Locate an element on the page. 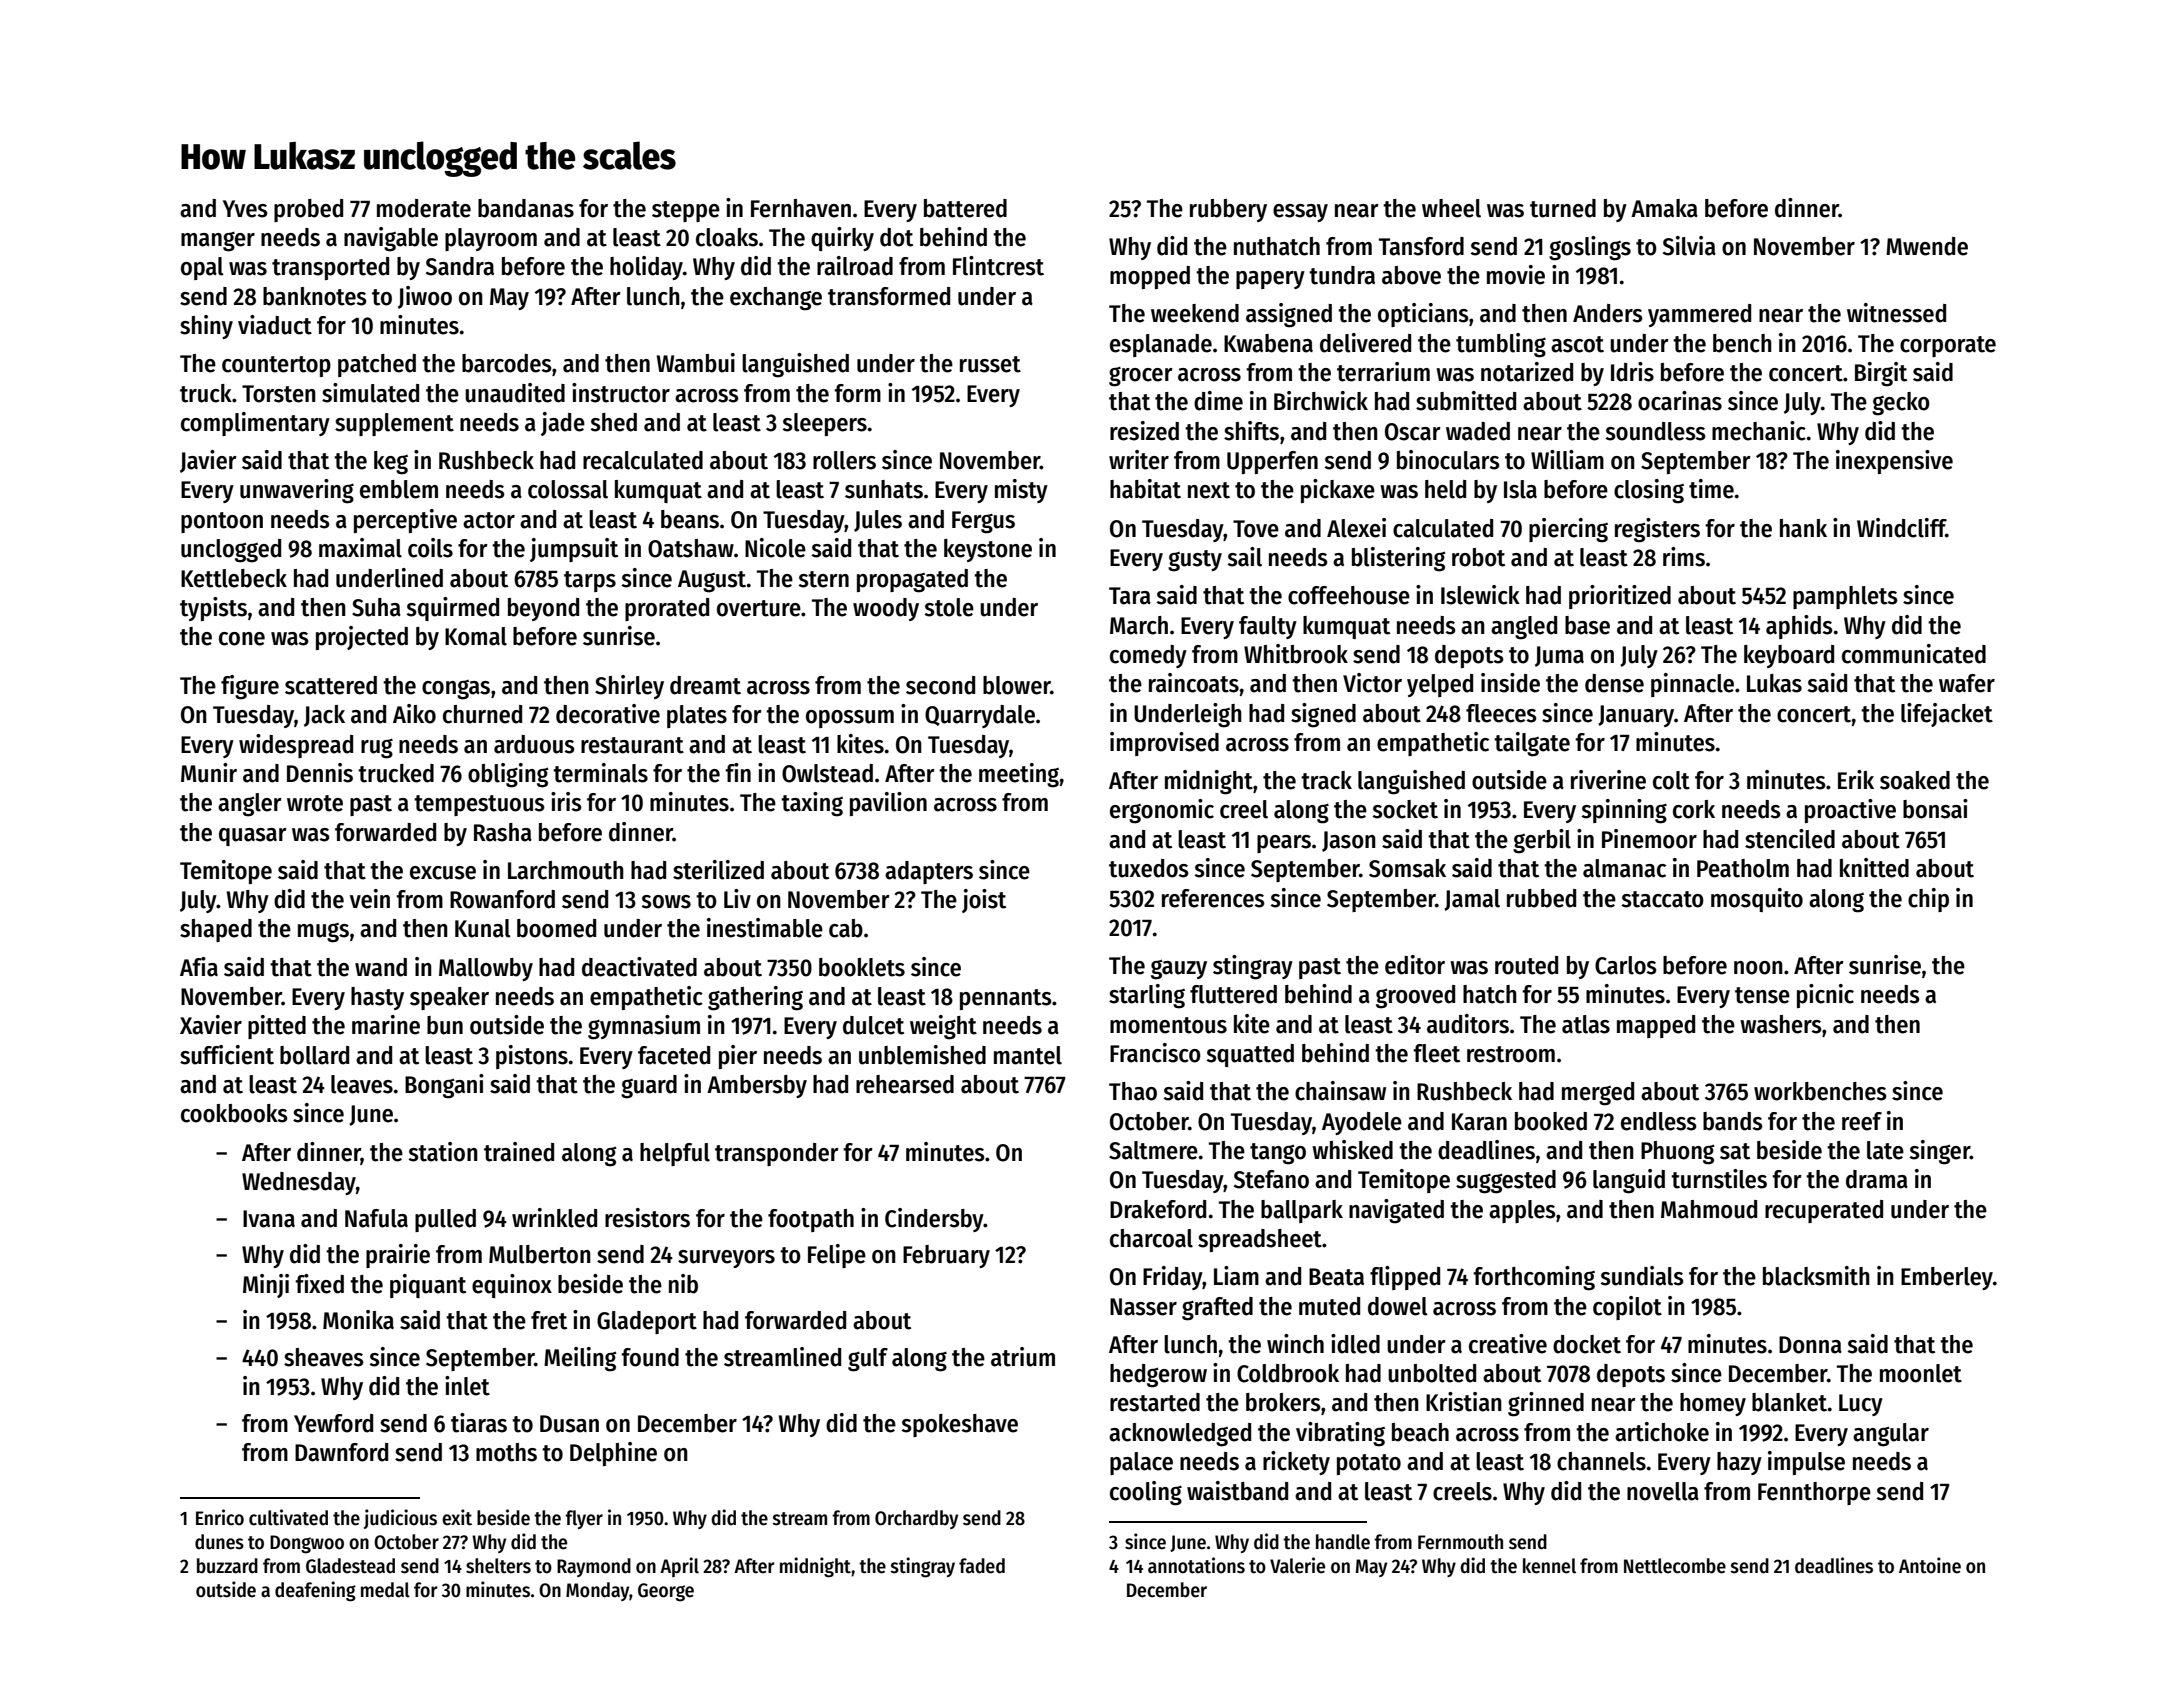 This page has width=2178, height=1683. Beata is located at coordinates (1336, 1277).
